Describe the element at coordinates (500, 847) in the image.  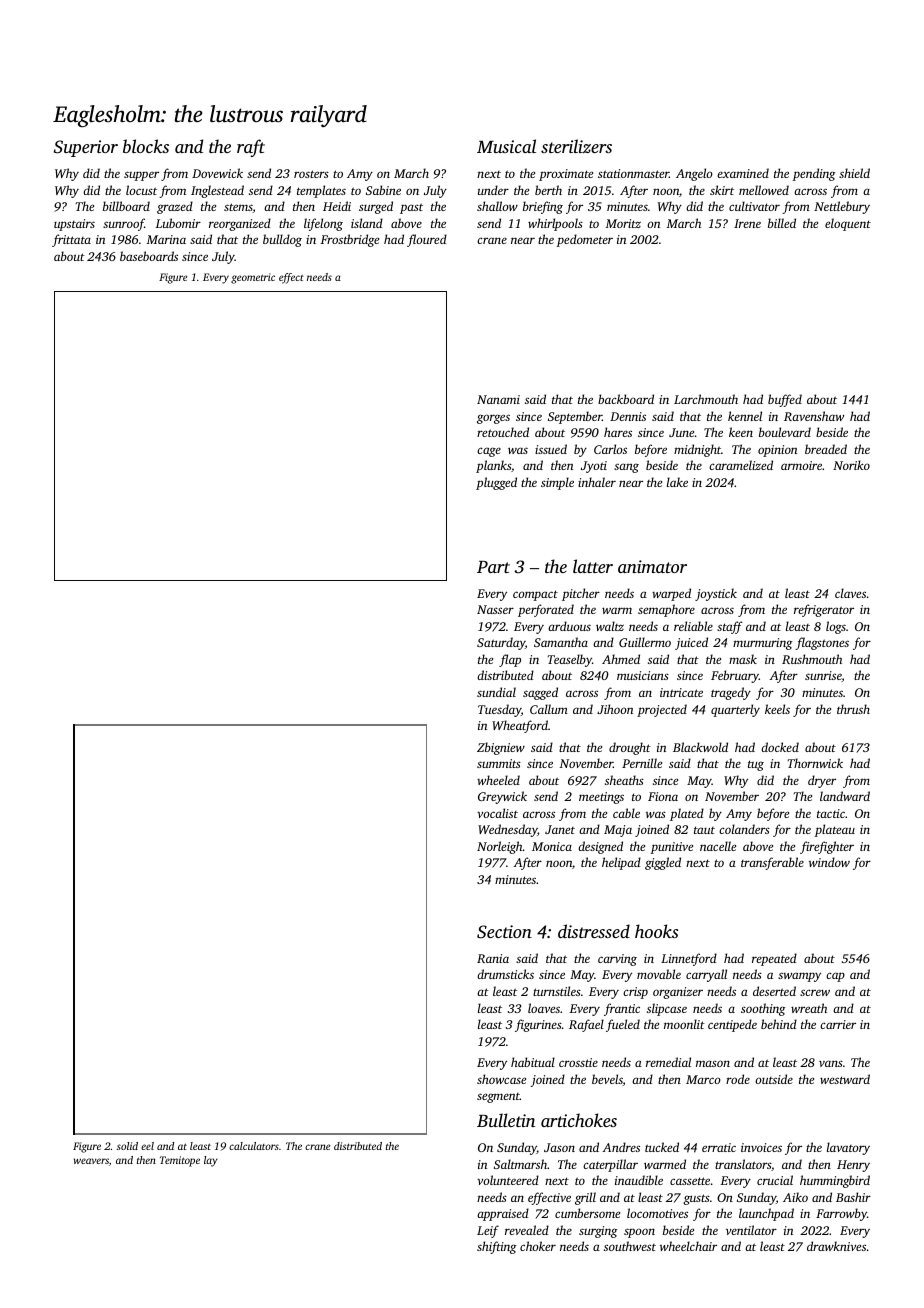
I see `Norleigh` at that location.
